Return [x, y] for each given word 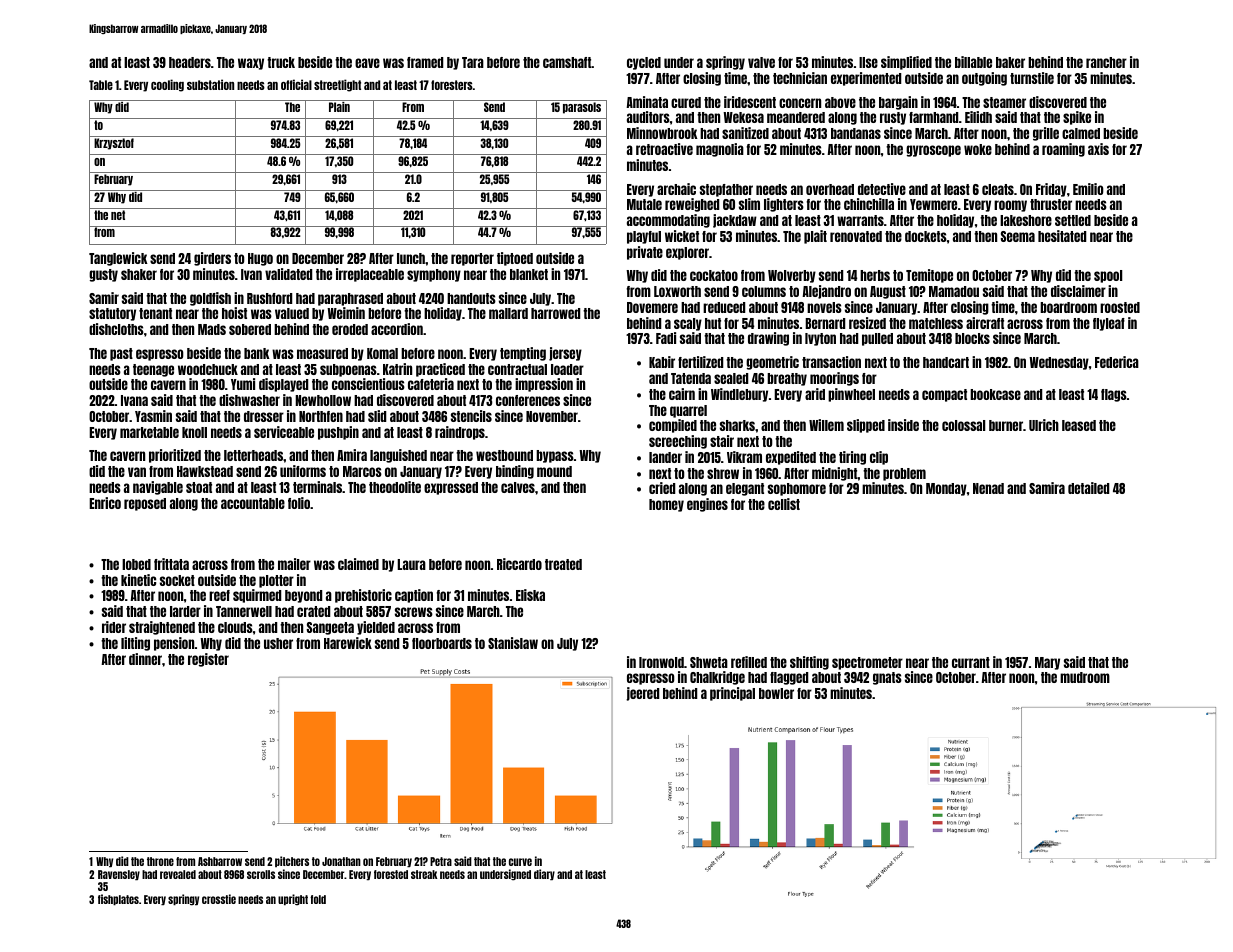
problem [904, 474]
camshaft [567, 62]
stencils [471, 416]
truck [281, 62]
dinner [145, 659]
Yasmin [153, 416]
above [840, 102]
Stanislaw [513, 643]
